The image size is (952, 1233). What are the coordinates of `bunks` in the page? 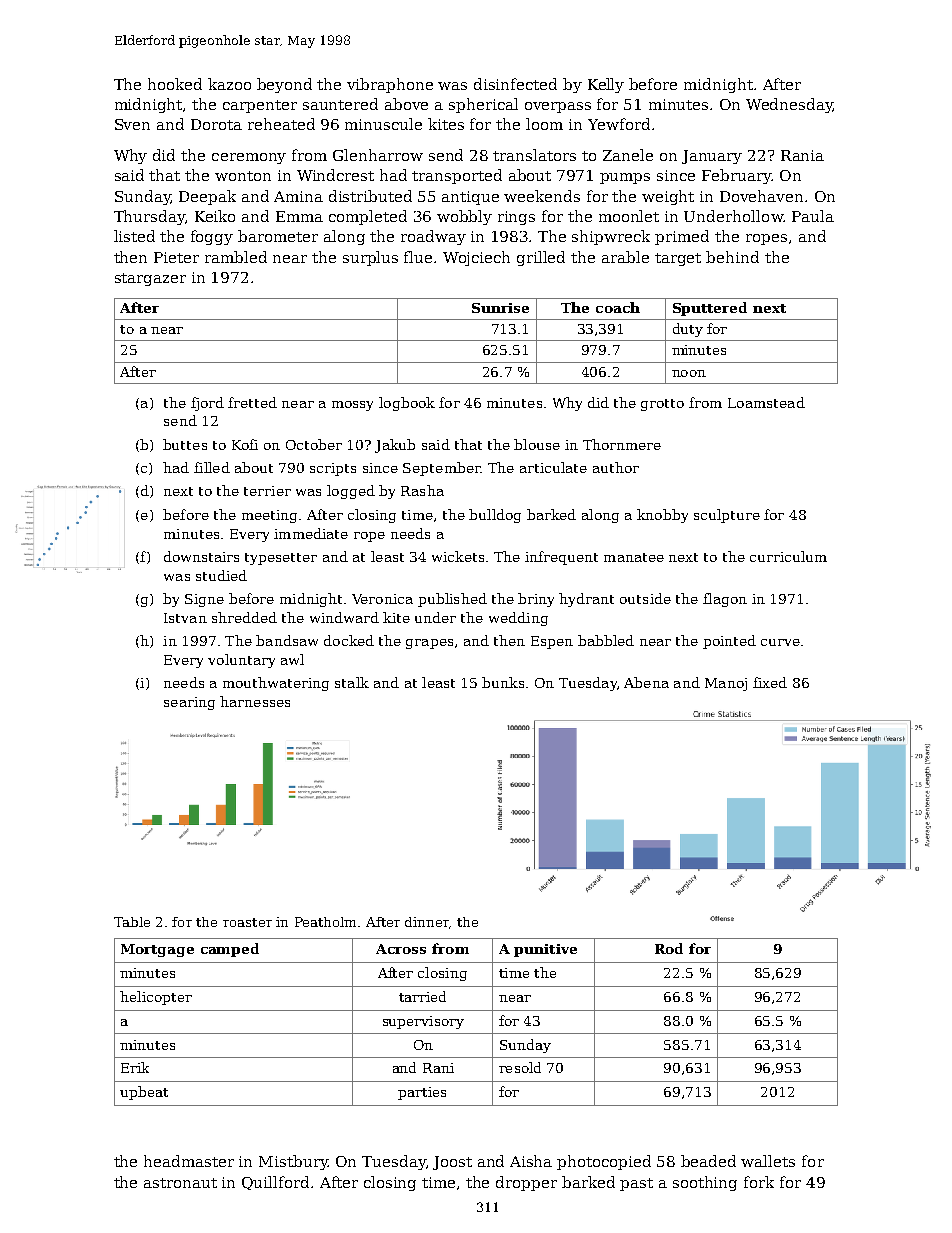 It's located at (503, 682).
